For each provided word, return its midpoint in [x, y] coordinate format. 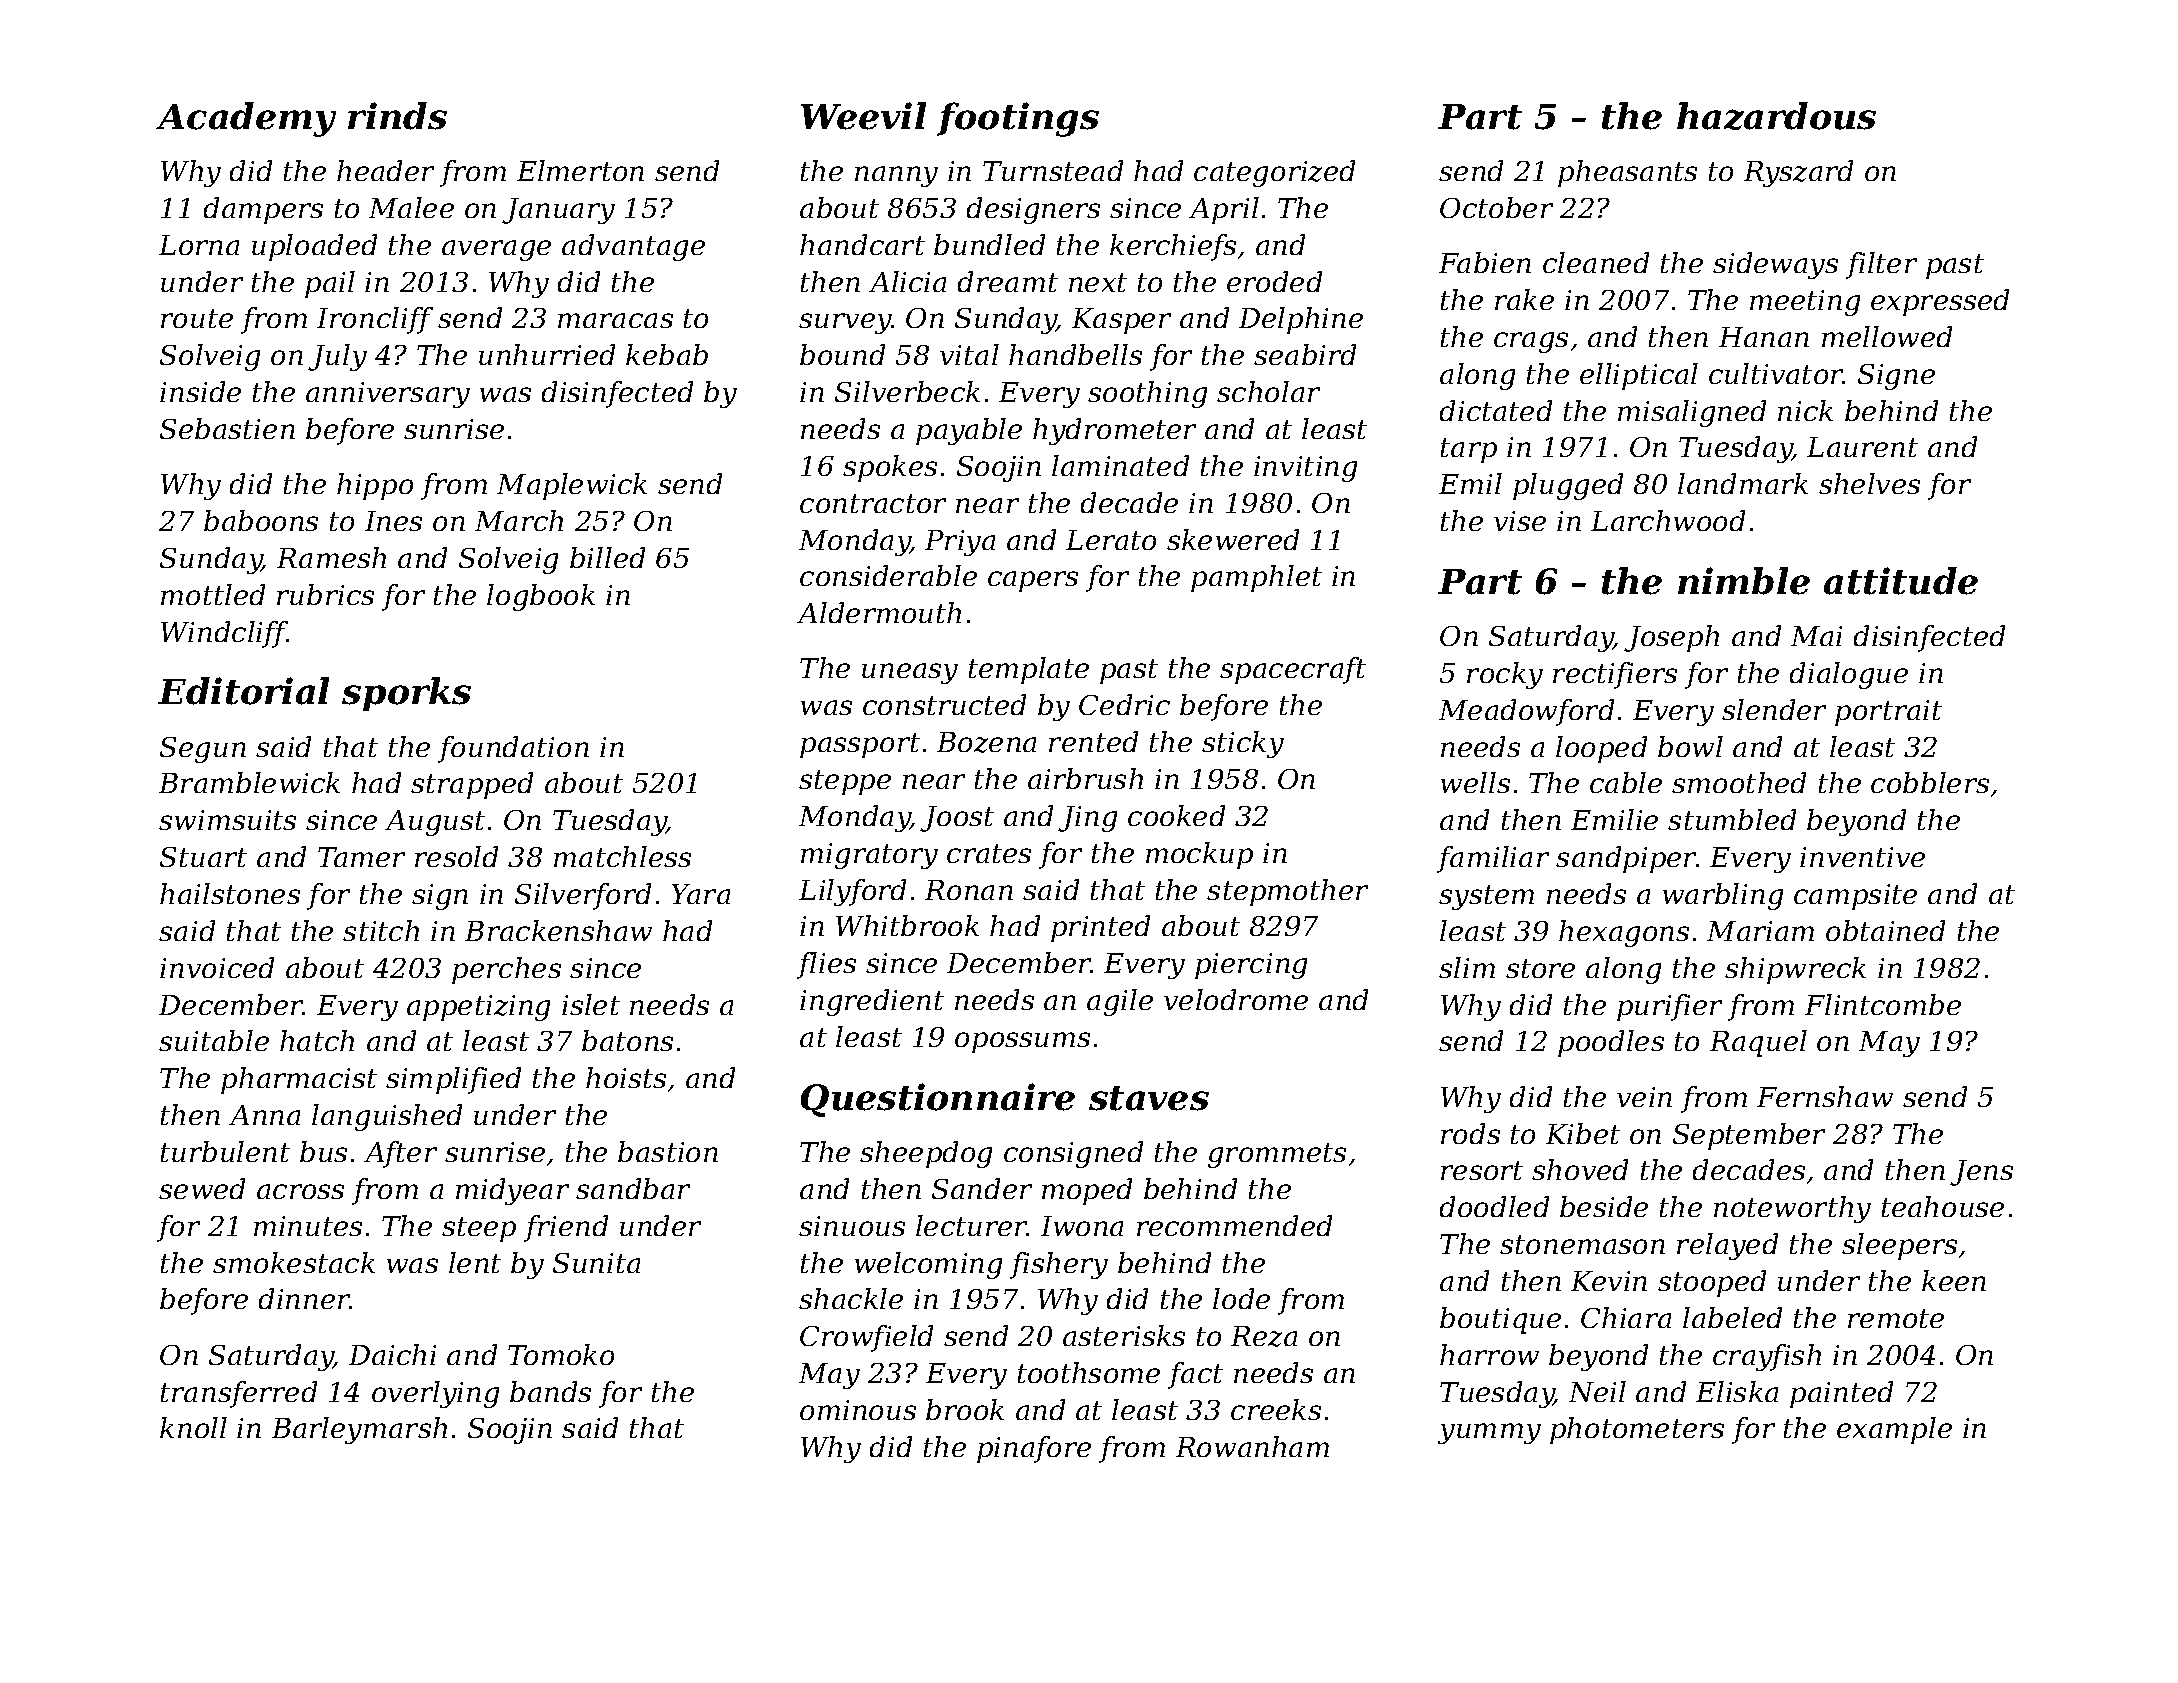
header [385, 170]
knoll [193, 1427]
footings [1018, 119]
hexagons [1624, 933]
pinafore [1034, 1449]
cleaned [1596, 262]
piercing [1251, 966]
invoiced [217, 967]
